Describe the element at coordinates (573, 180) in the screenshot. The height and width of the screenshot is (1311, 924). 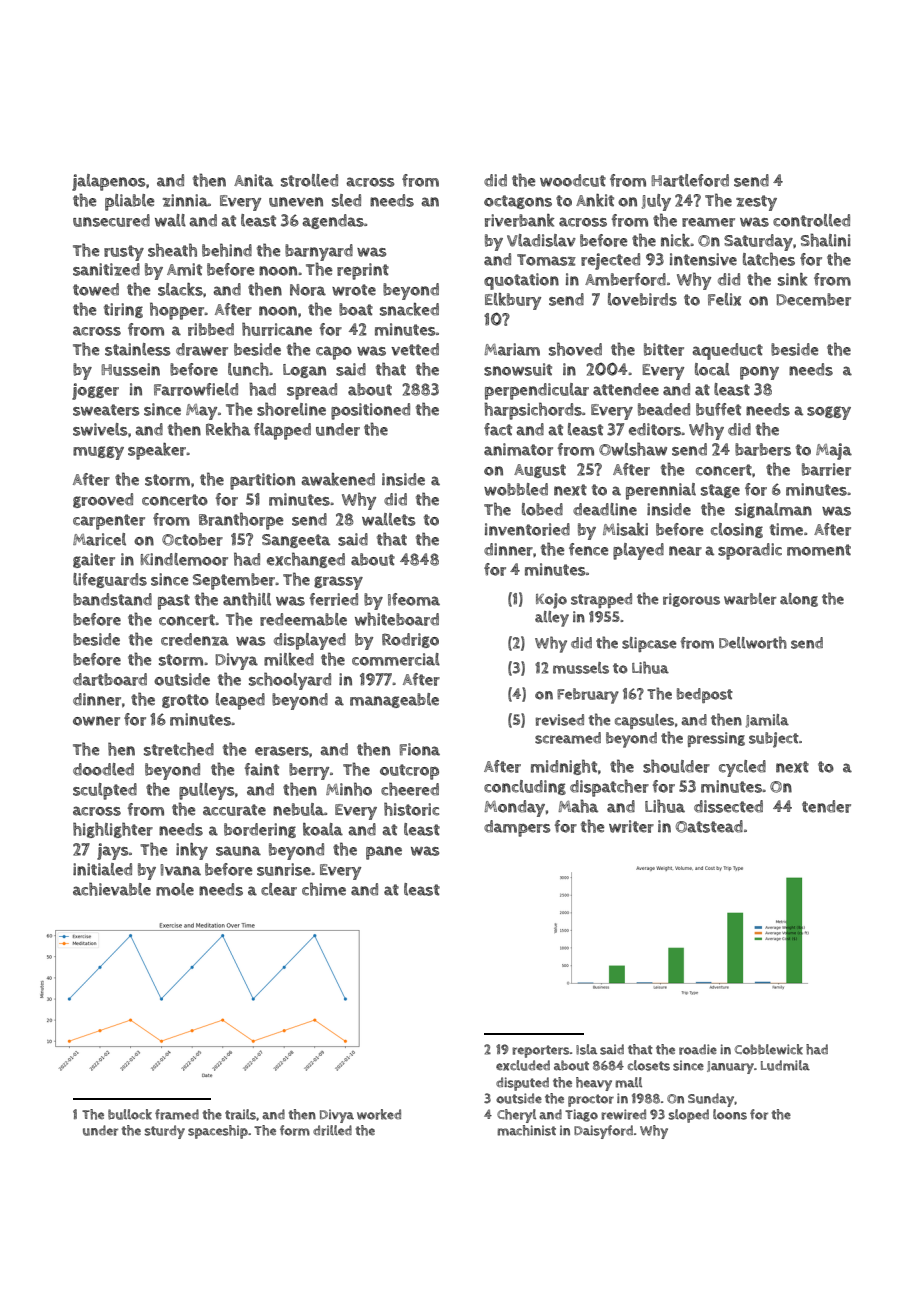
I see `woodcut` at that location.
